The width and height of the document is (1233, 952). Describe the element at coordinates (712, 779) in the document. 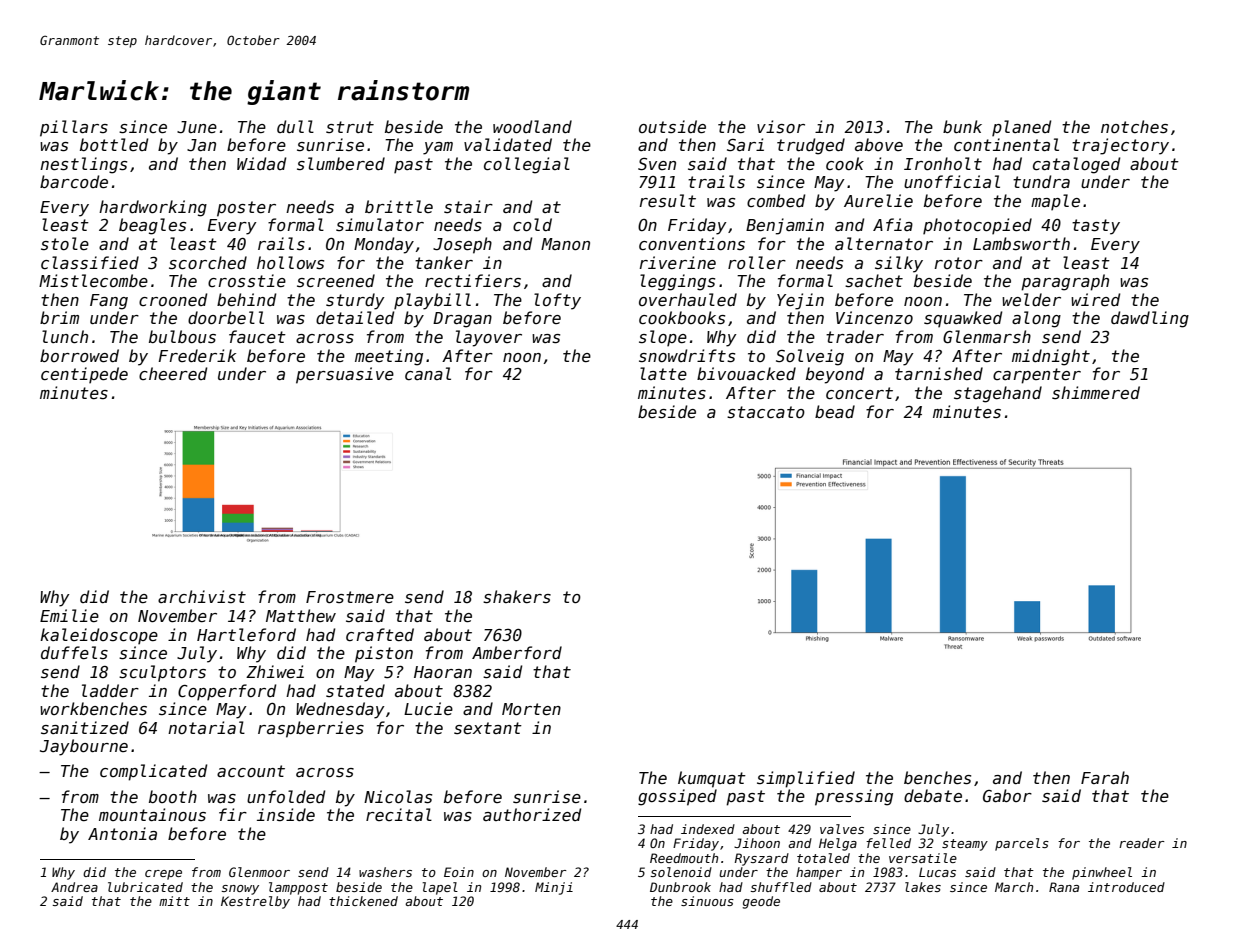

I see `kumquat` at that location.
